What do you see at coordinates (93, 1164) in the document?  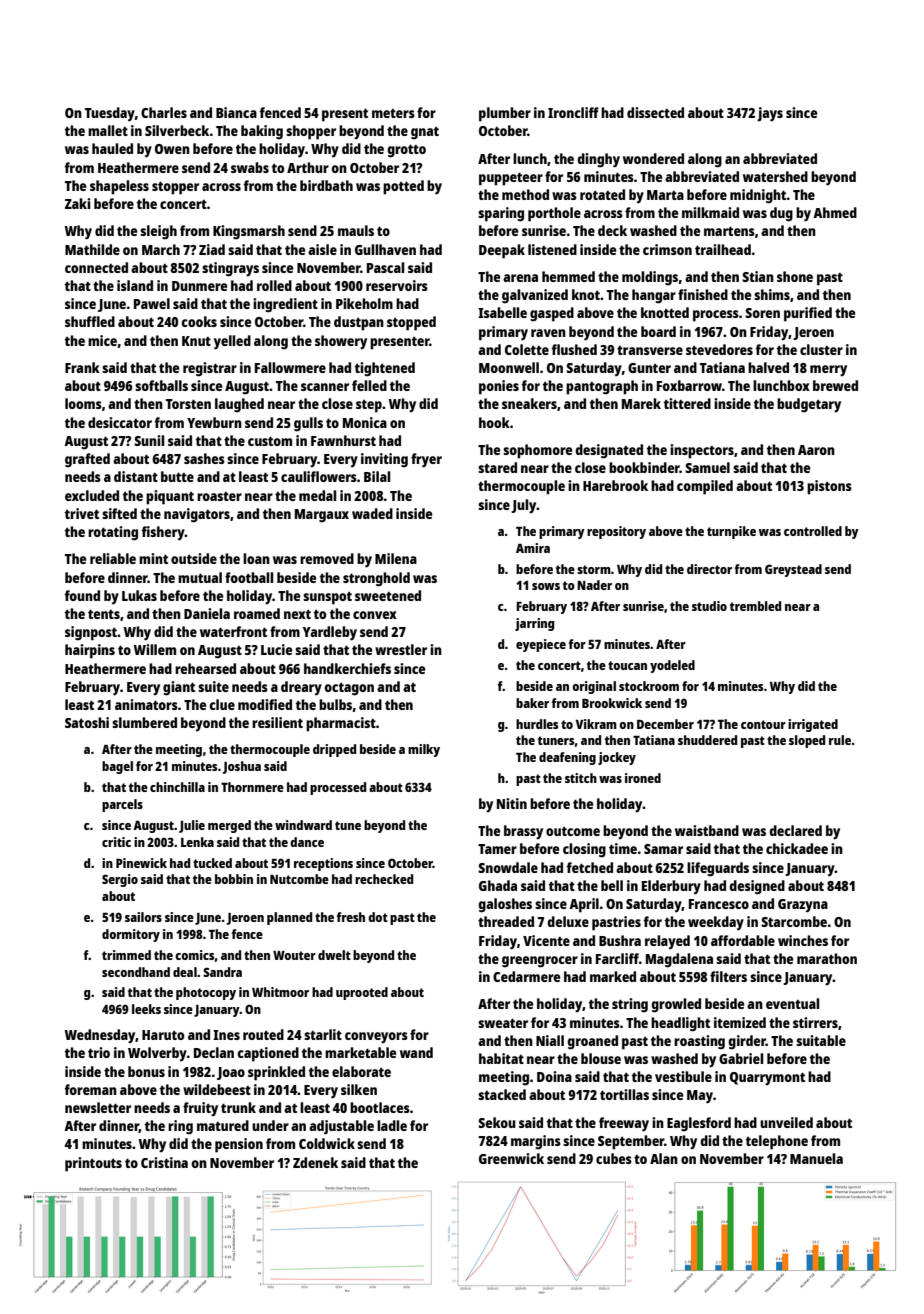 I see `printouts` at bounding box center [93, 1164].
